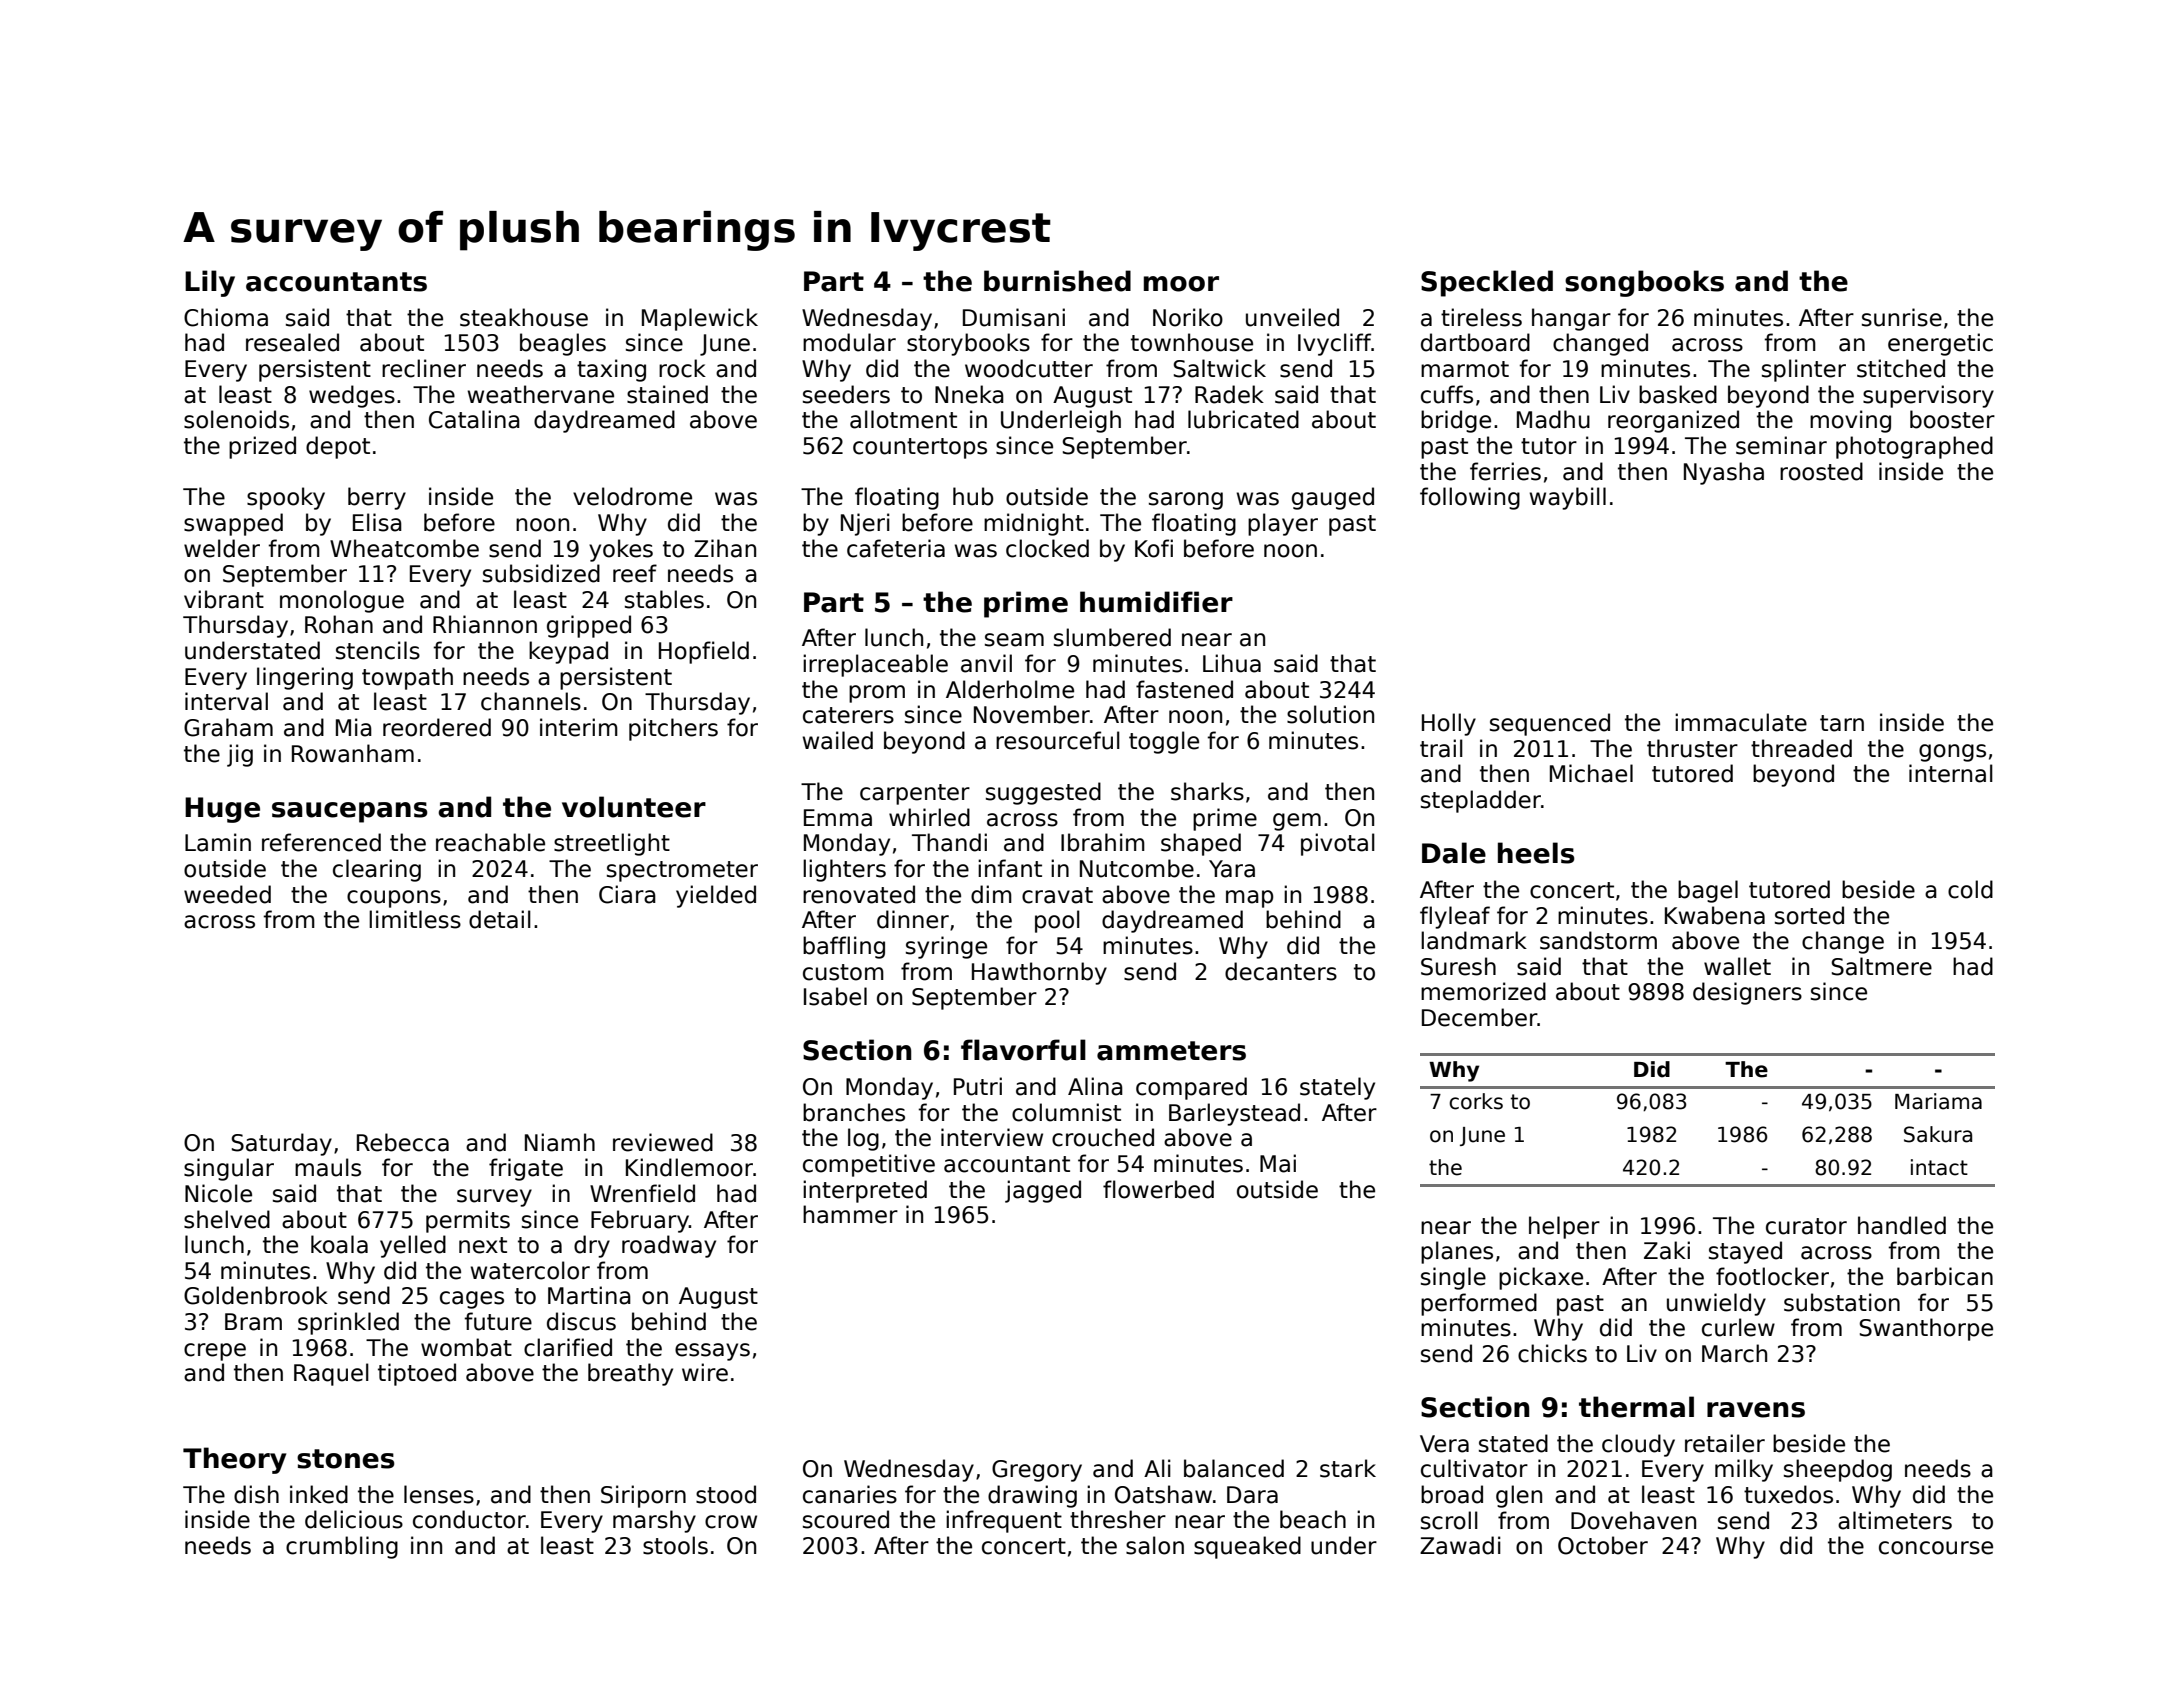 The image size is (2178, 1683). What do you see at coordinates (1970, 889) in the screenshot?
I see `cold` at bounding box center [1970, 889].
